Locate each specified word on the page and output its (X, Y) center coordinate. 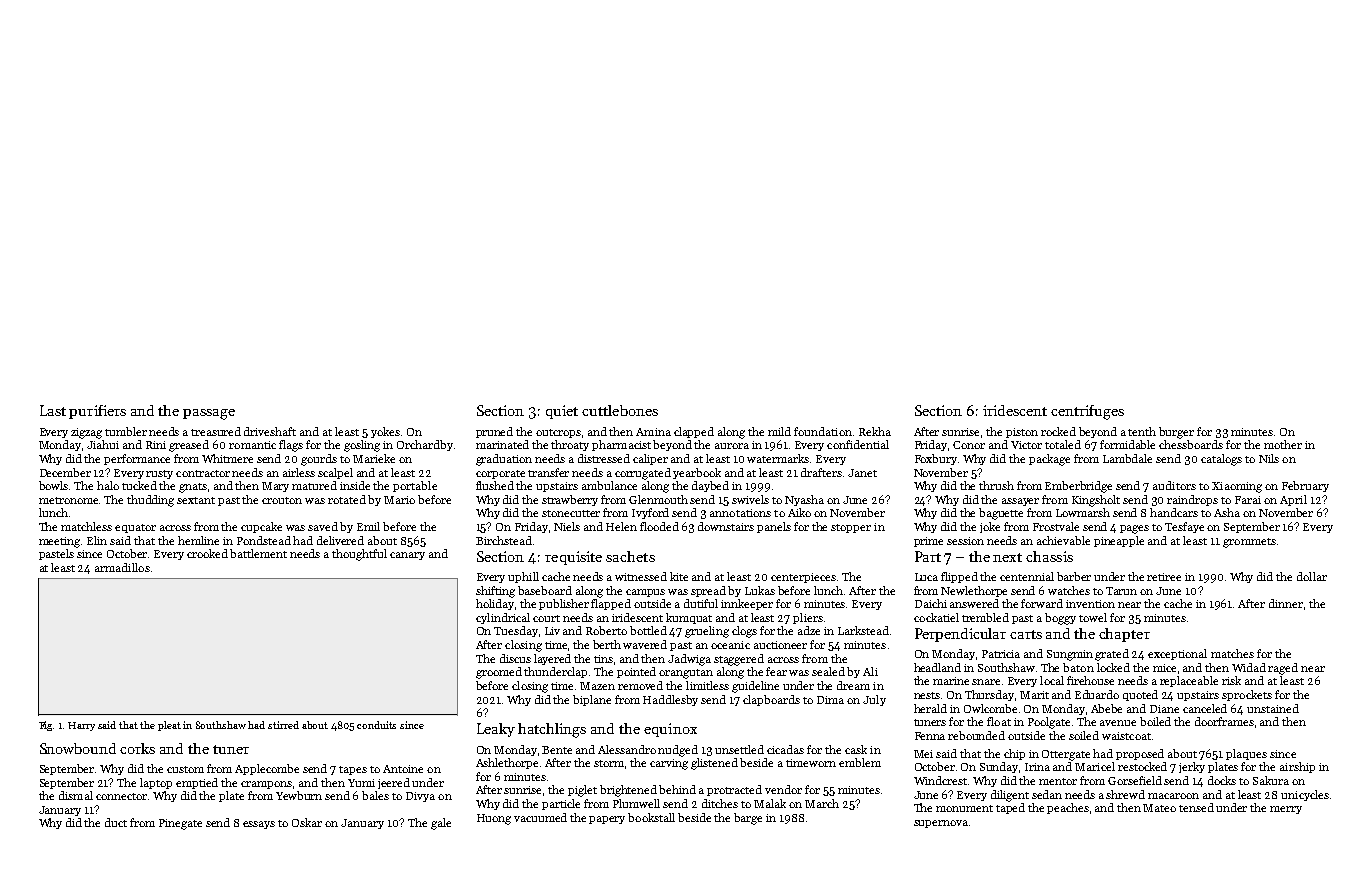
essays (259, 825)
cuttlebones (620, 410)
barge (748, 819)
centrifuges (1087, 412)
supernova (941, 824)
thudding (150, 501)
